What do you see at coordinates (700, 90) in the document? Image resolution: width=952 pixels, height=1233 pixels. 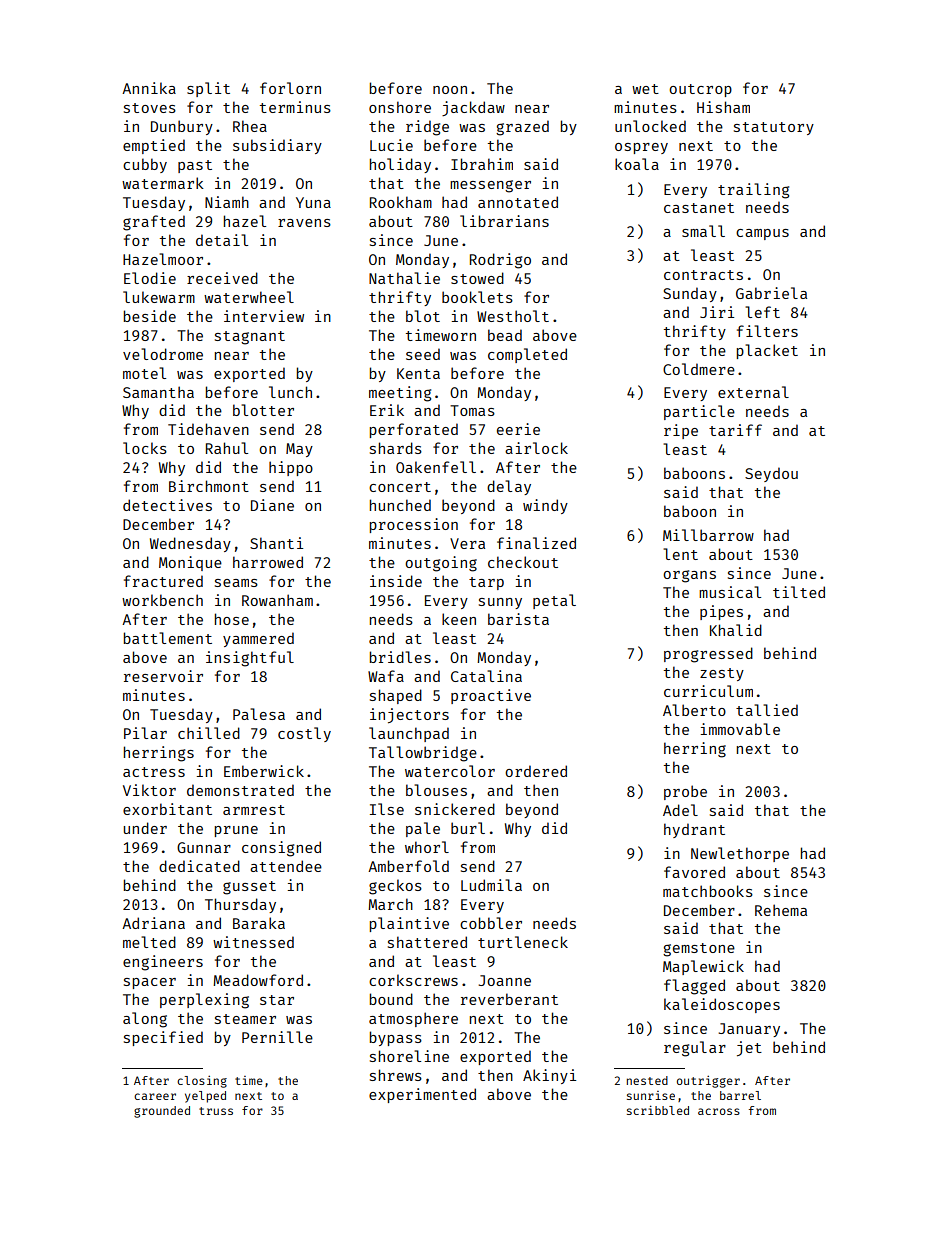 I see `outcrop` at bounding box center [700, 90].
